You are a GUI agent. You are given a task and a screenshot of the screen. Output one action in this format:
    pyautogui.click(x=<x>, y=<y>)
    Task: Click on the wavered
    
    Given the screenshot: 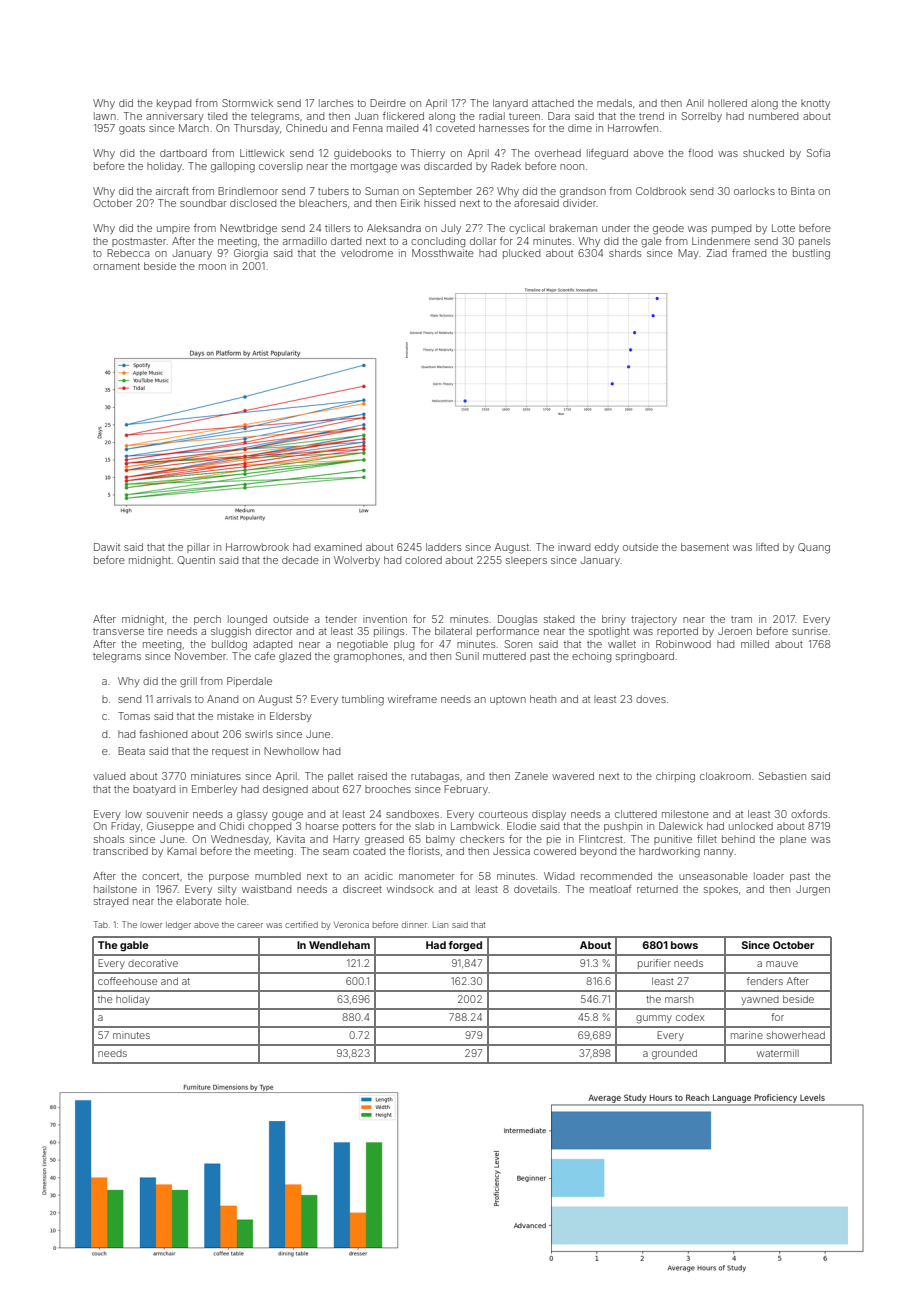 What is the action you would take?
    pyautogui.click(x=573, y=776)
